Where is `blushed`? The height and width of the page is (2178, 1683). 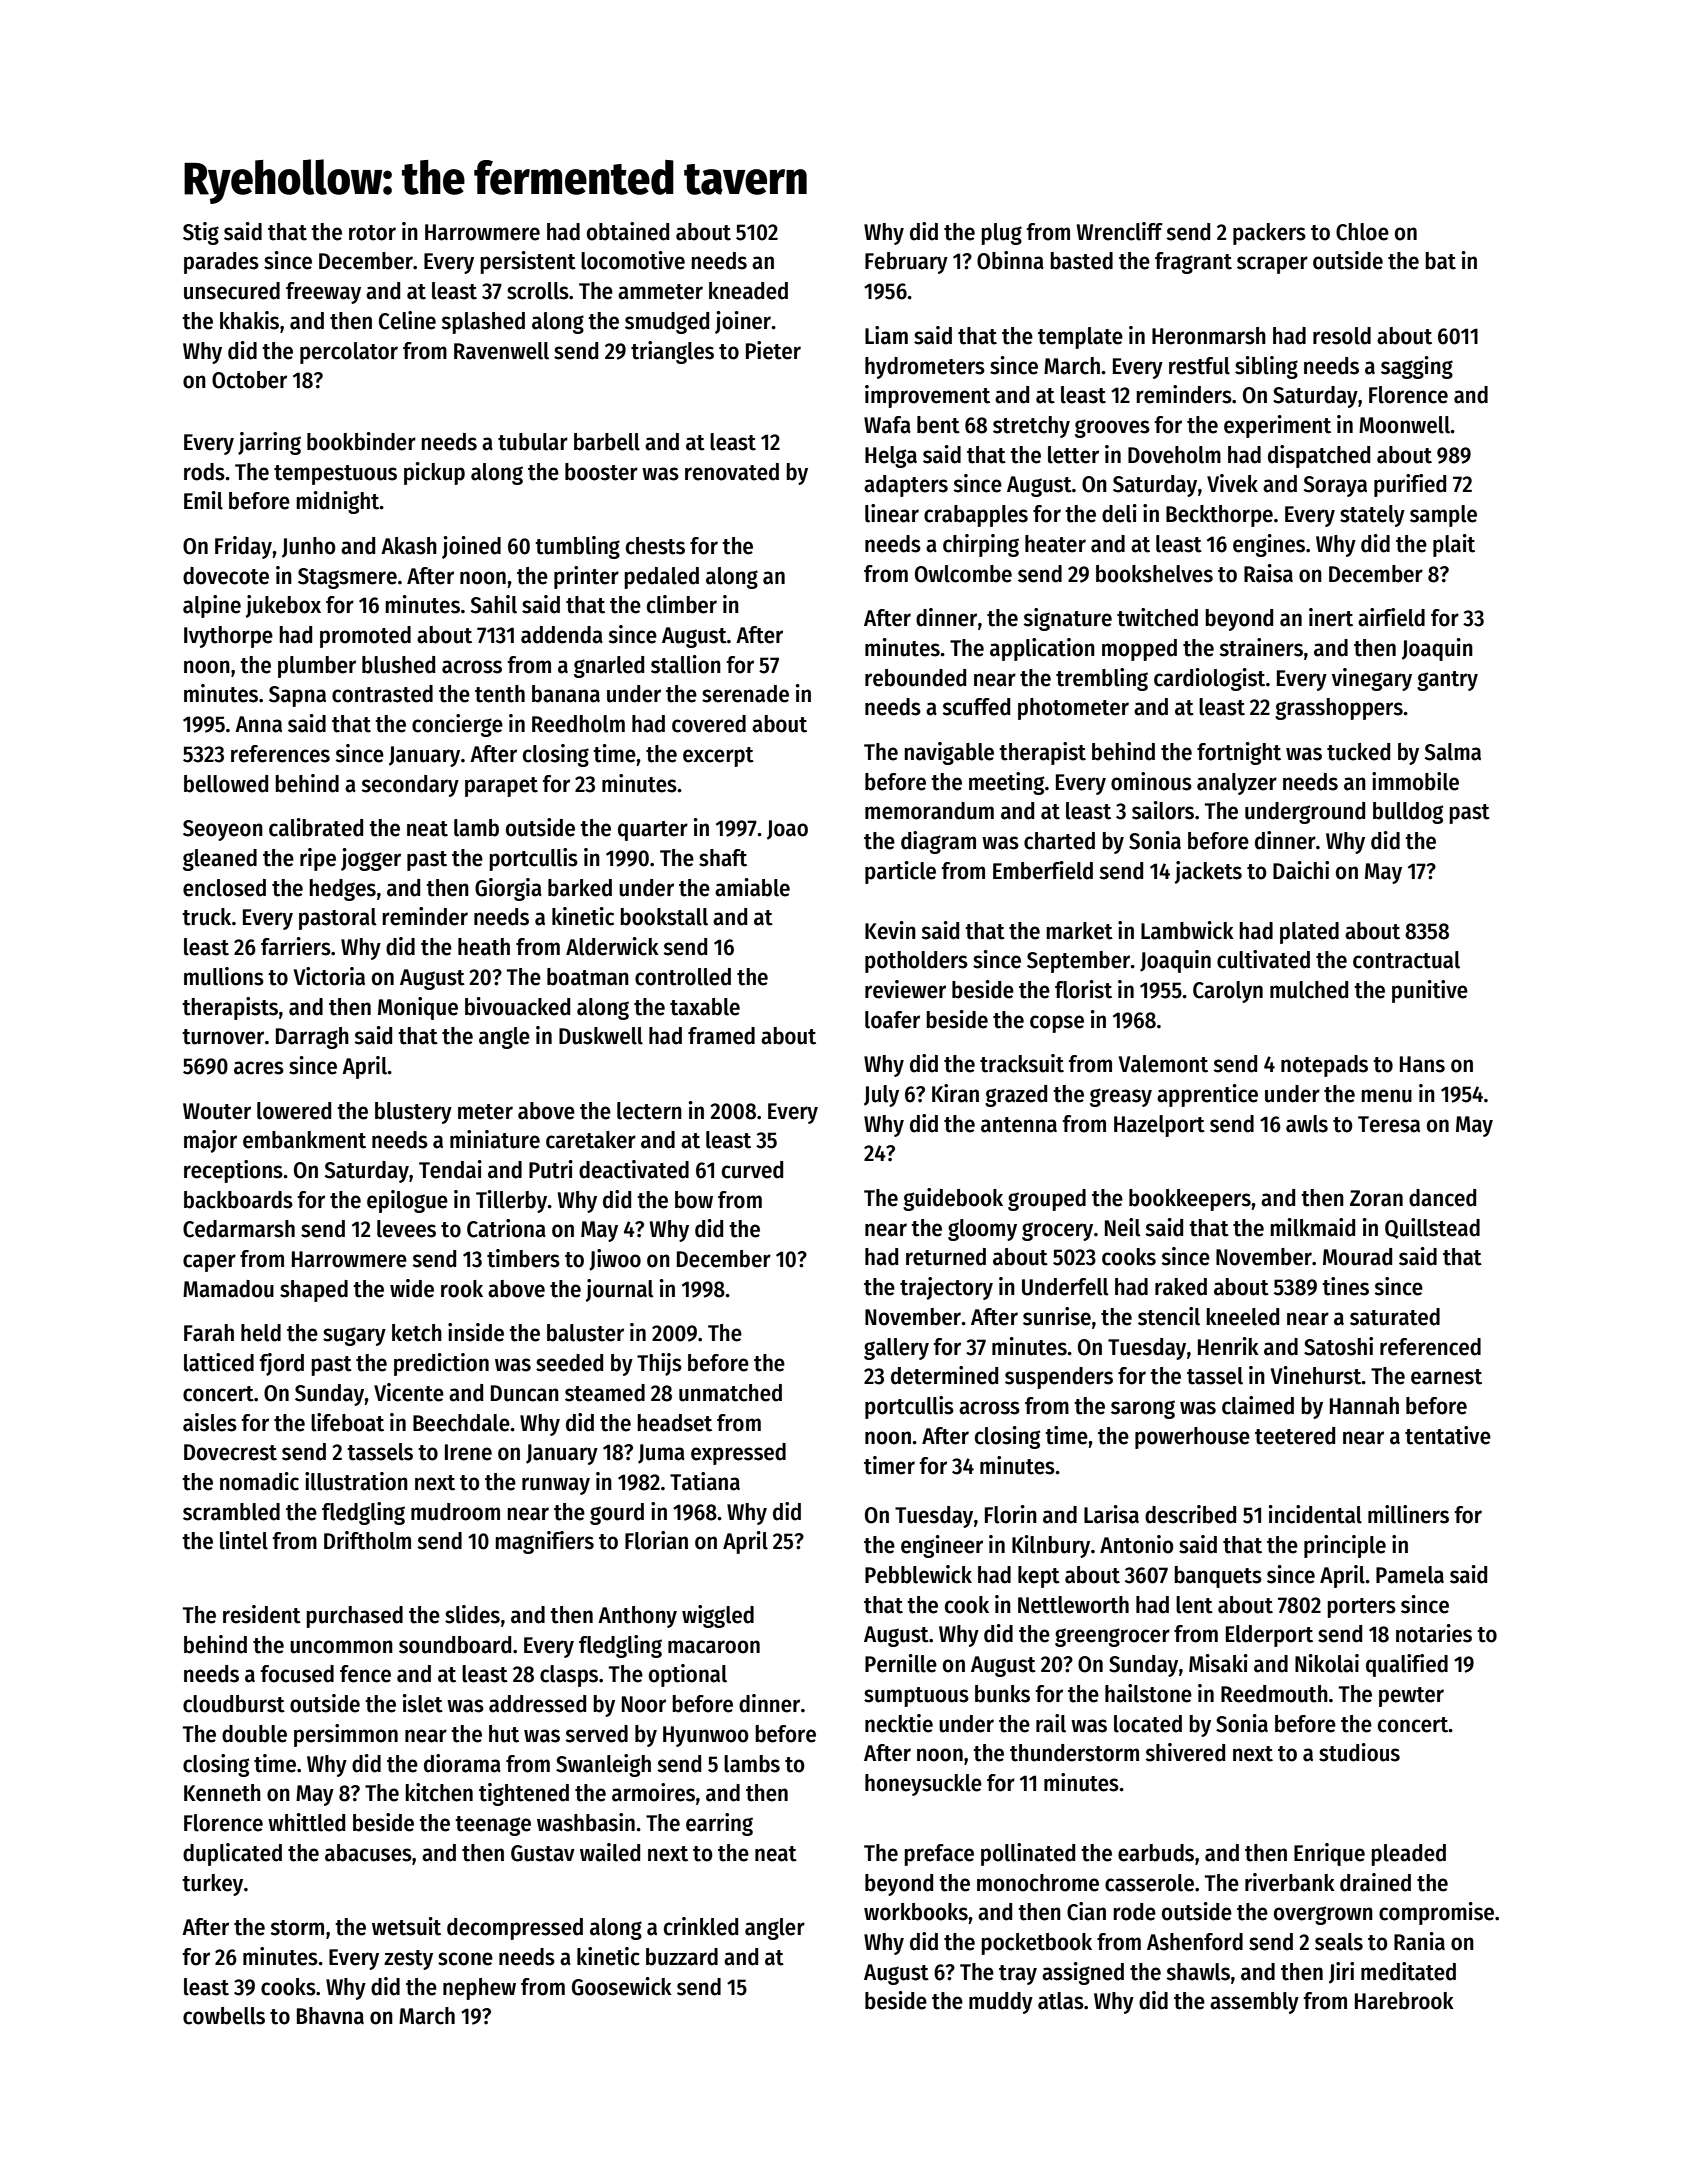 blushed is located at coordinates (398, 665).
